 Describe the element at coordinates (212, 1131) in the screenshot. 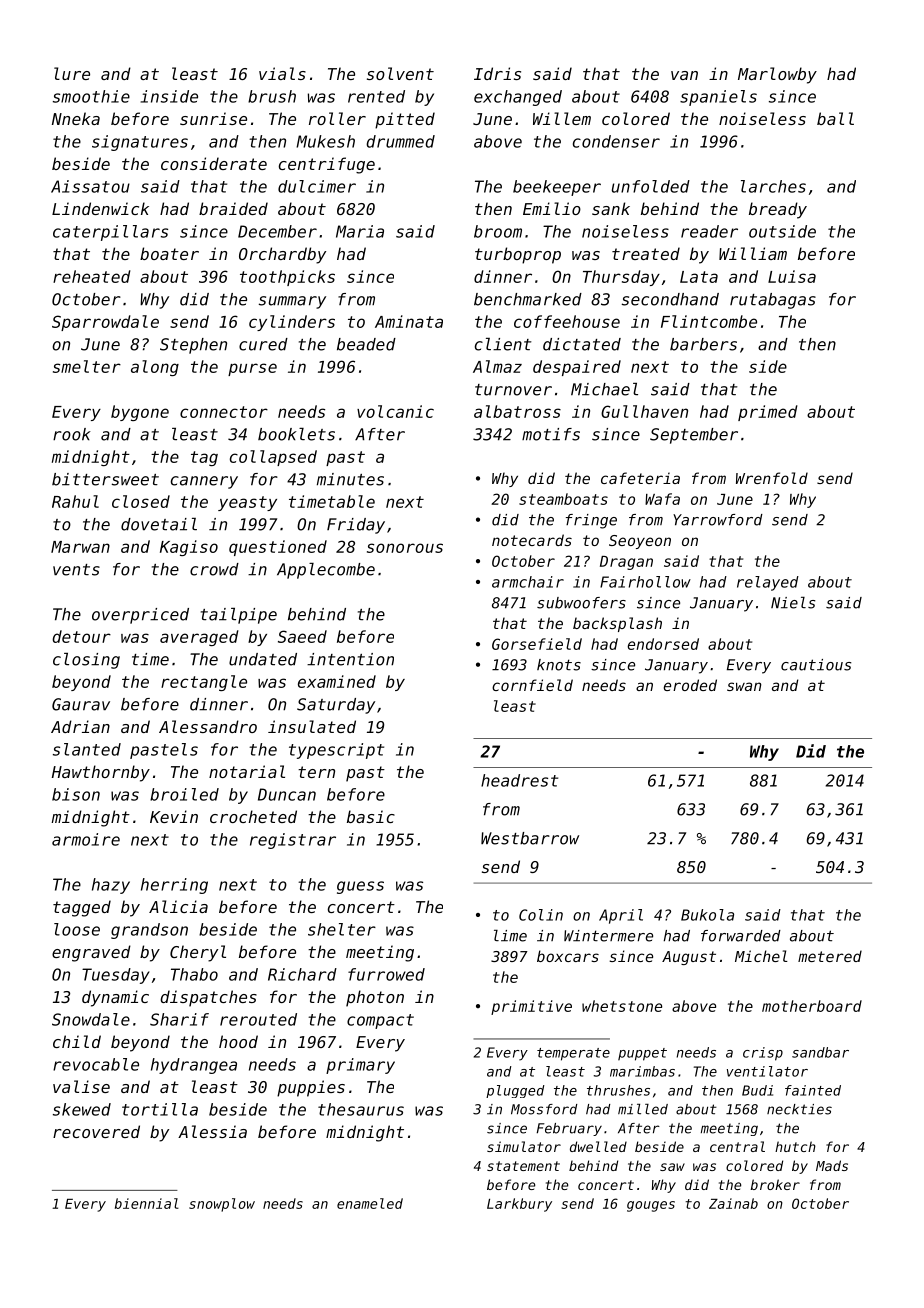

I see `Alessia` at that location.
